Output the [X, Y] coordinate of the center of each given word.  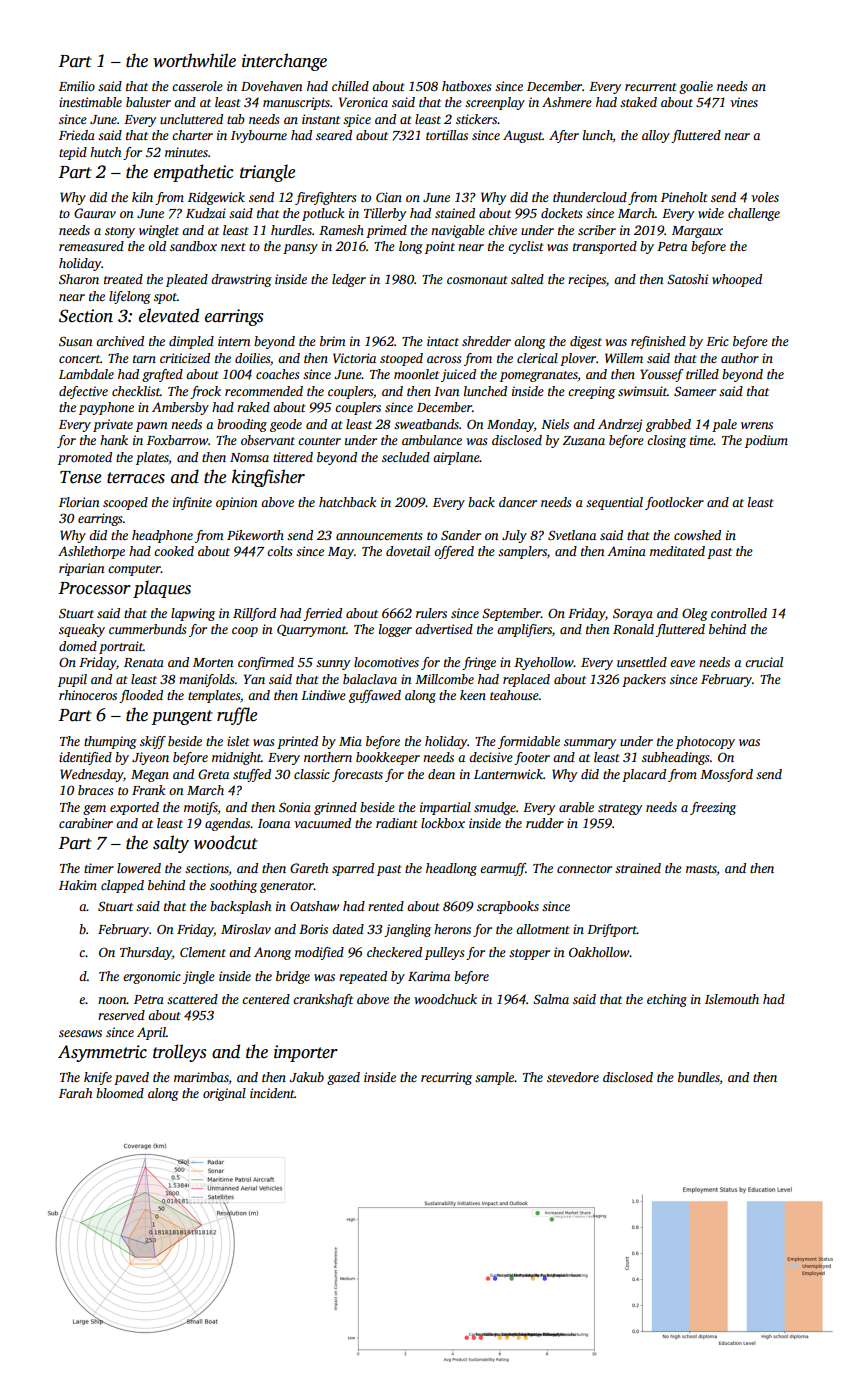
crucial [764, 662]
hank [114, 440]
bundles [699, 1077]
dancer [518, 502]
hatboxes [466, 86]
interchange [284, 62]
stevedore [573, 1077]
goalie [696, 87]
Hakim [78, 885]
